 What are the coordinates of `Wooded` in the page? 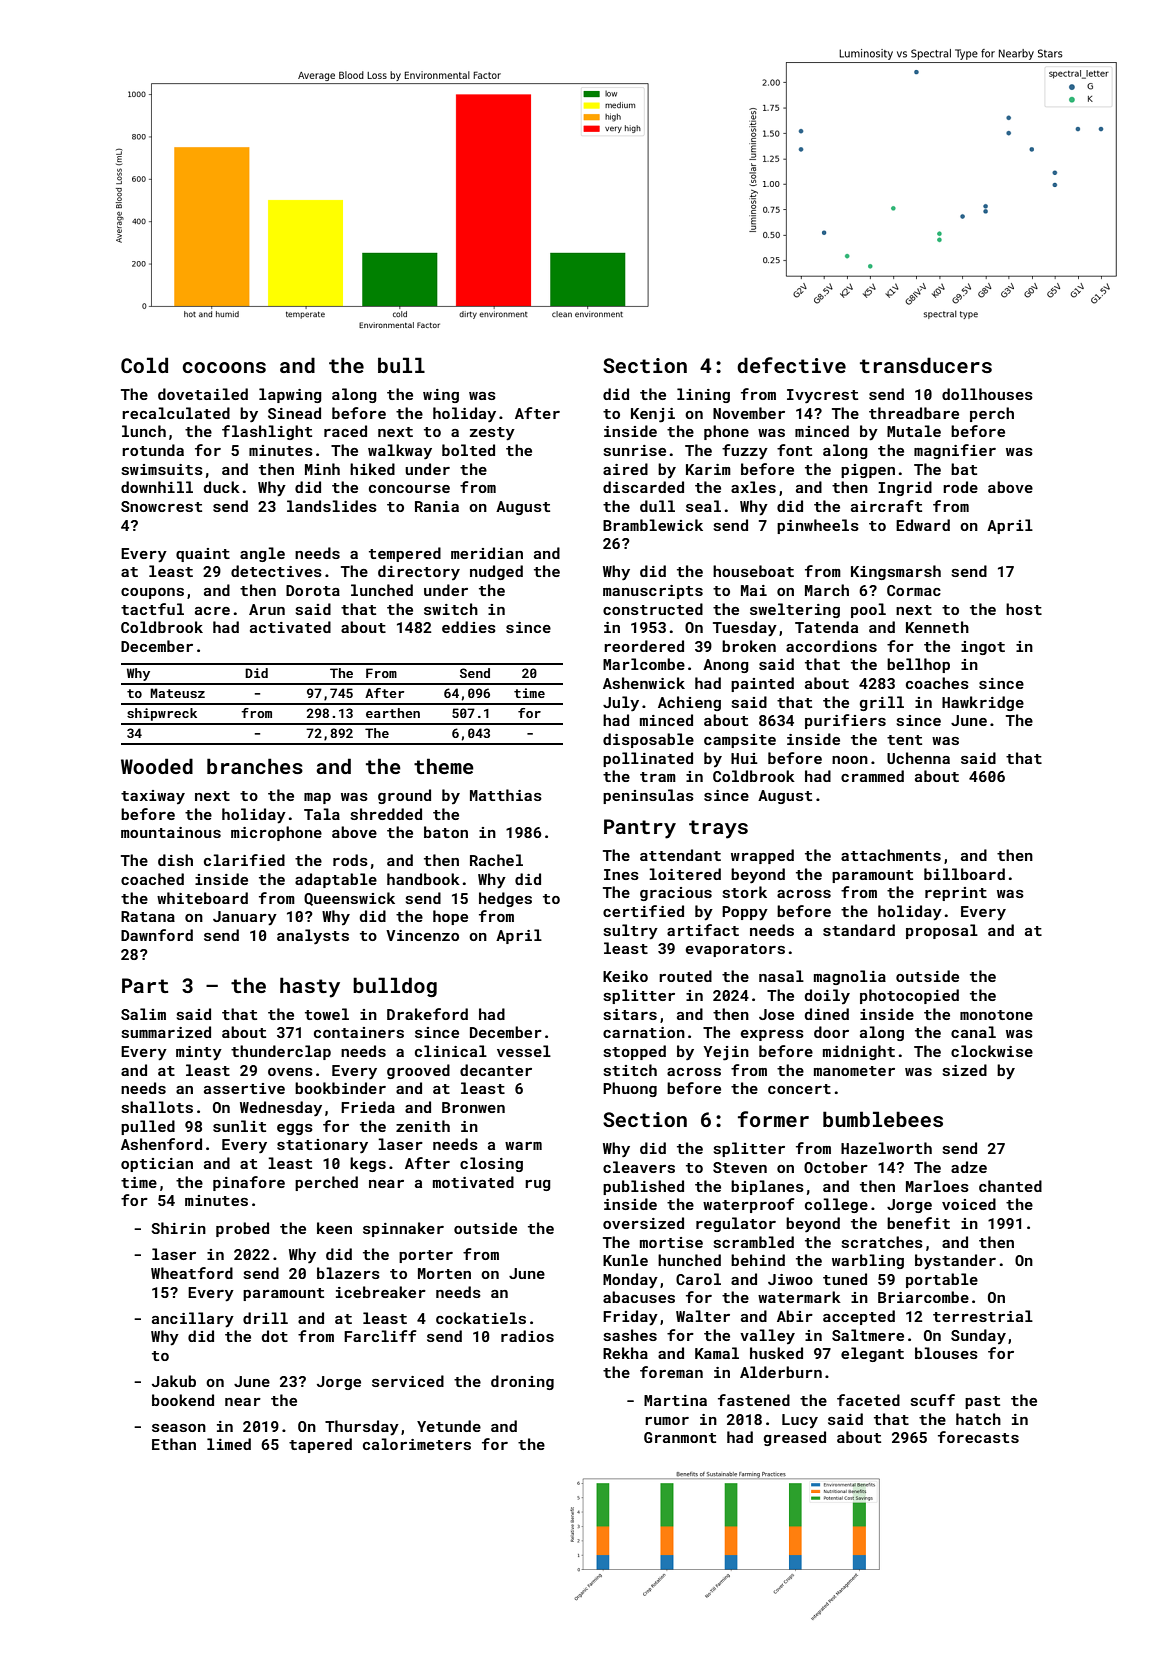 It's located at (157, 766).
